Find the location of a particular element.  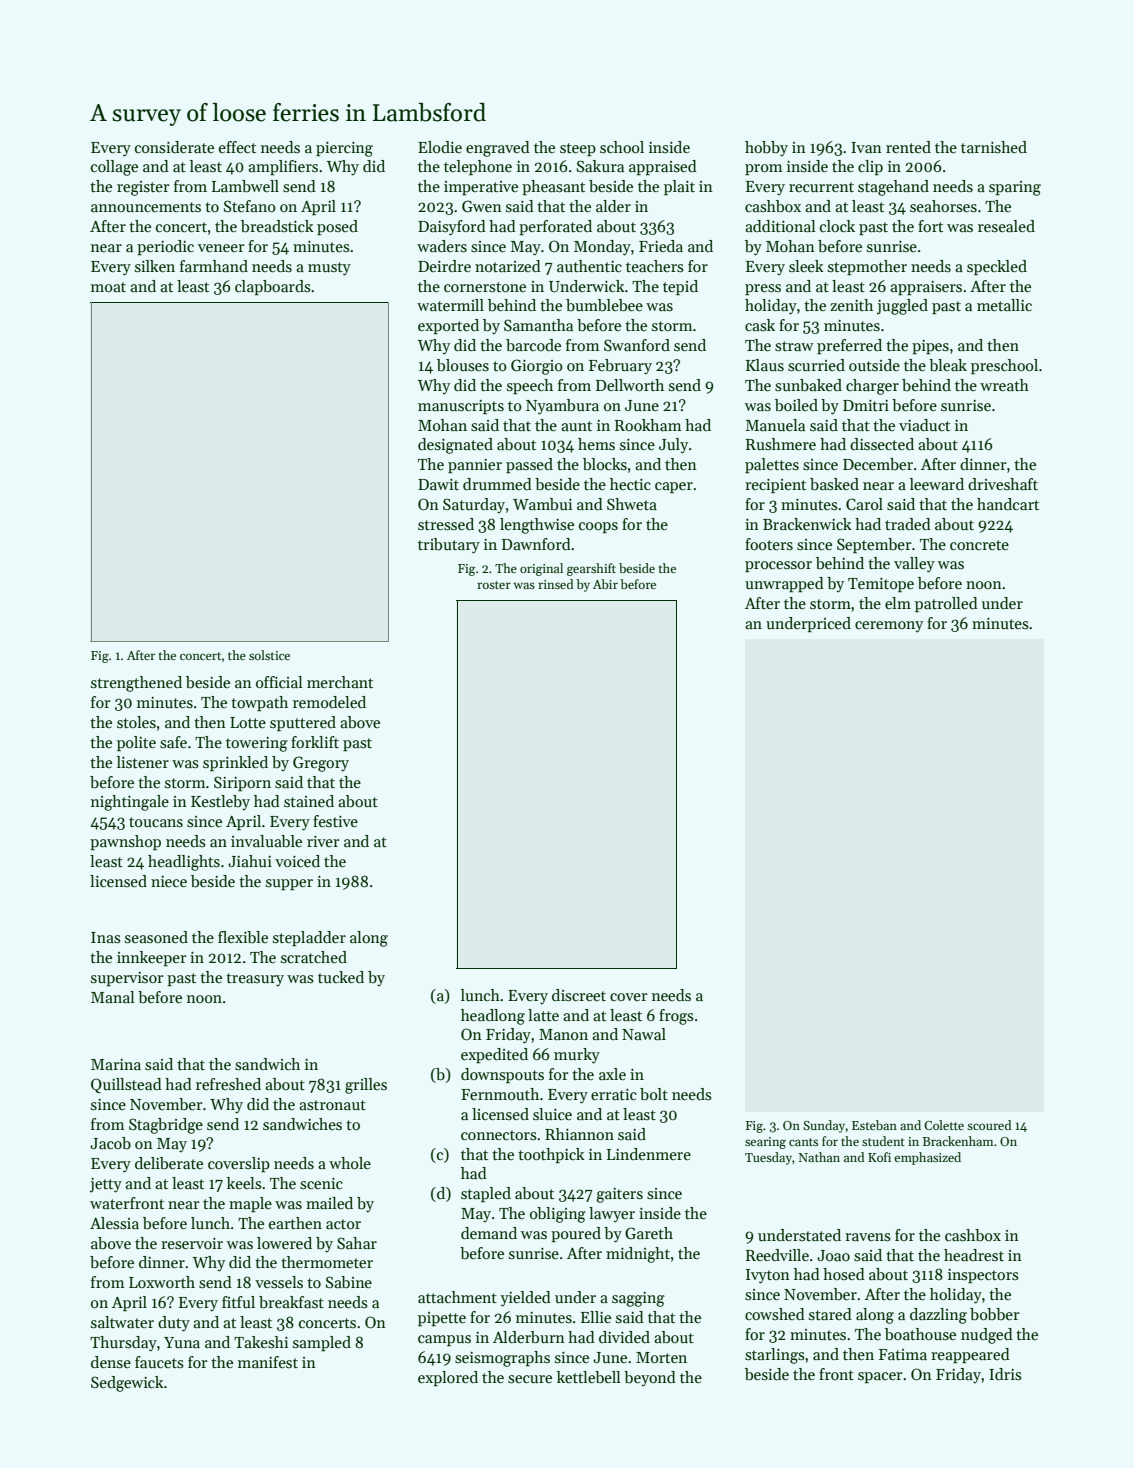

Esteban is located at coordinates (874, 1125).
